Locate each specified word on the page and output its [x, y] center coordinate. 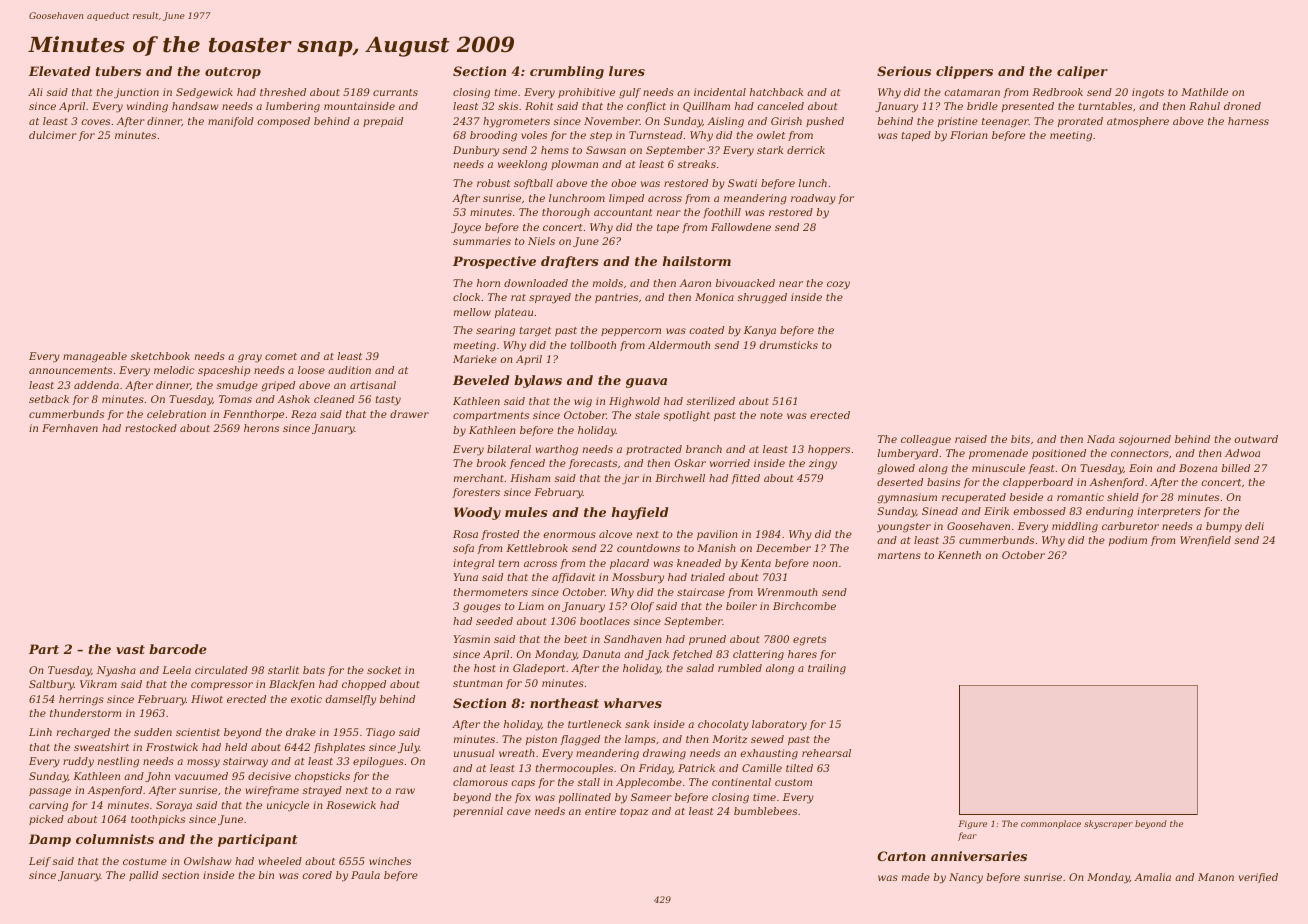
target [535, 332]
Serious [904, 71]
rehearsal [826, 753]
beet [575, 639]
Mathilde [1204, 92]
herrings [81, 700]
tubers [118, 71]
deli [1254, 526]
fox [523, 798]
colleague [926, 440]
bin [266, 875]
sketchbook [160, 356]
